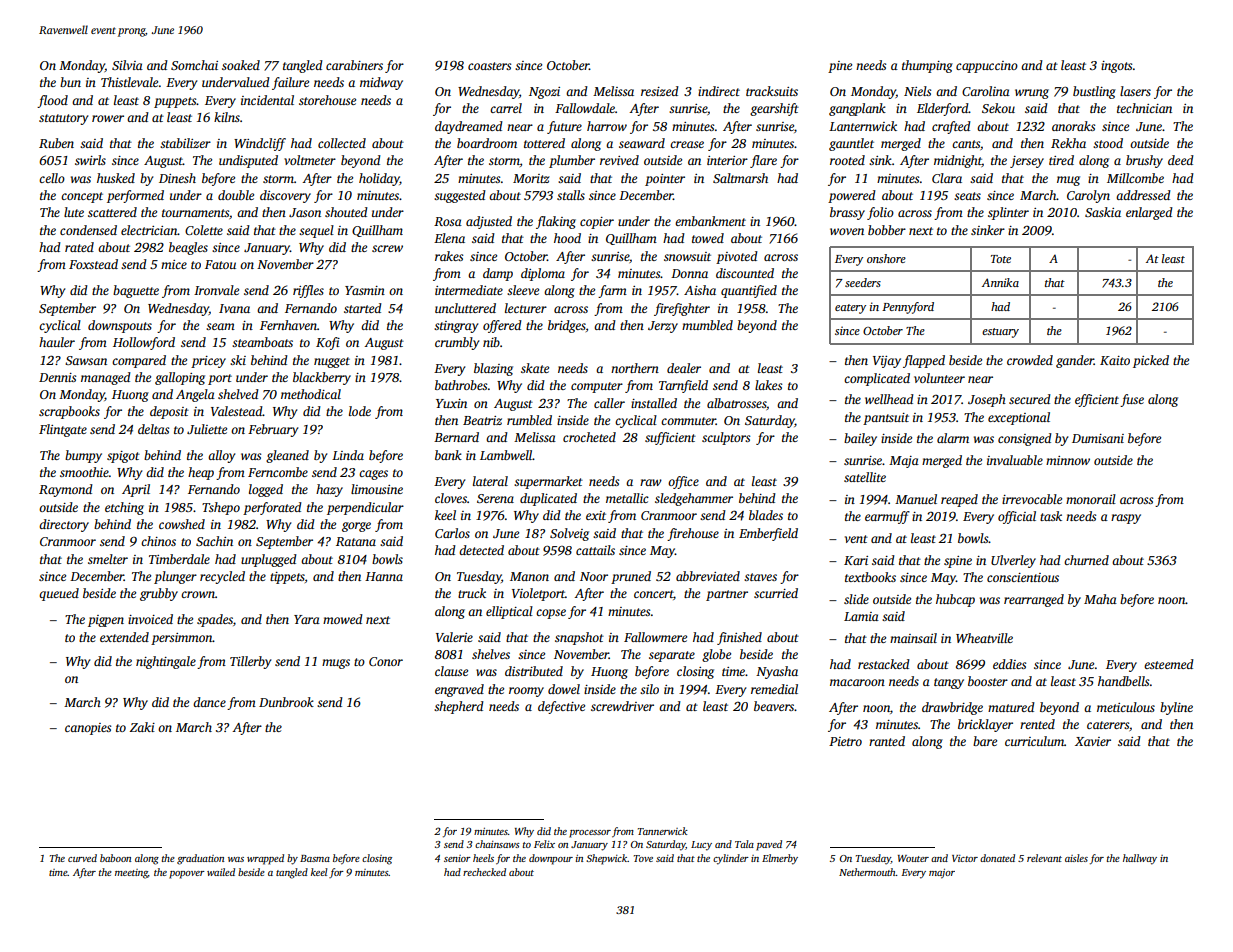  Describe the element at coordinates (1017, 517) in the page. I see `official` at that location.
